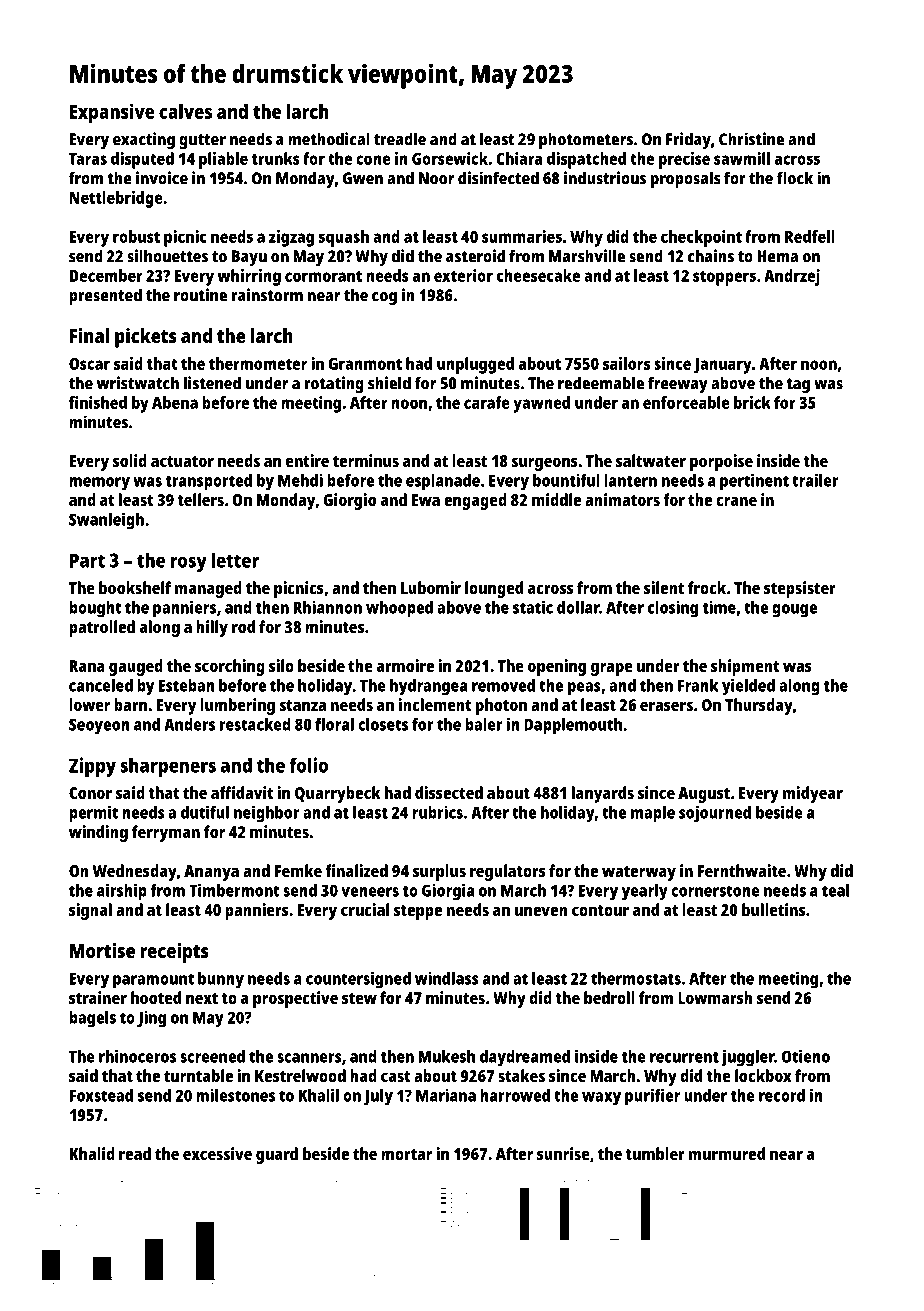 Image resolution: width=924 pixels, height=1311 pixels. I want to click on routine, so click(200, 295).
